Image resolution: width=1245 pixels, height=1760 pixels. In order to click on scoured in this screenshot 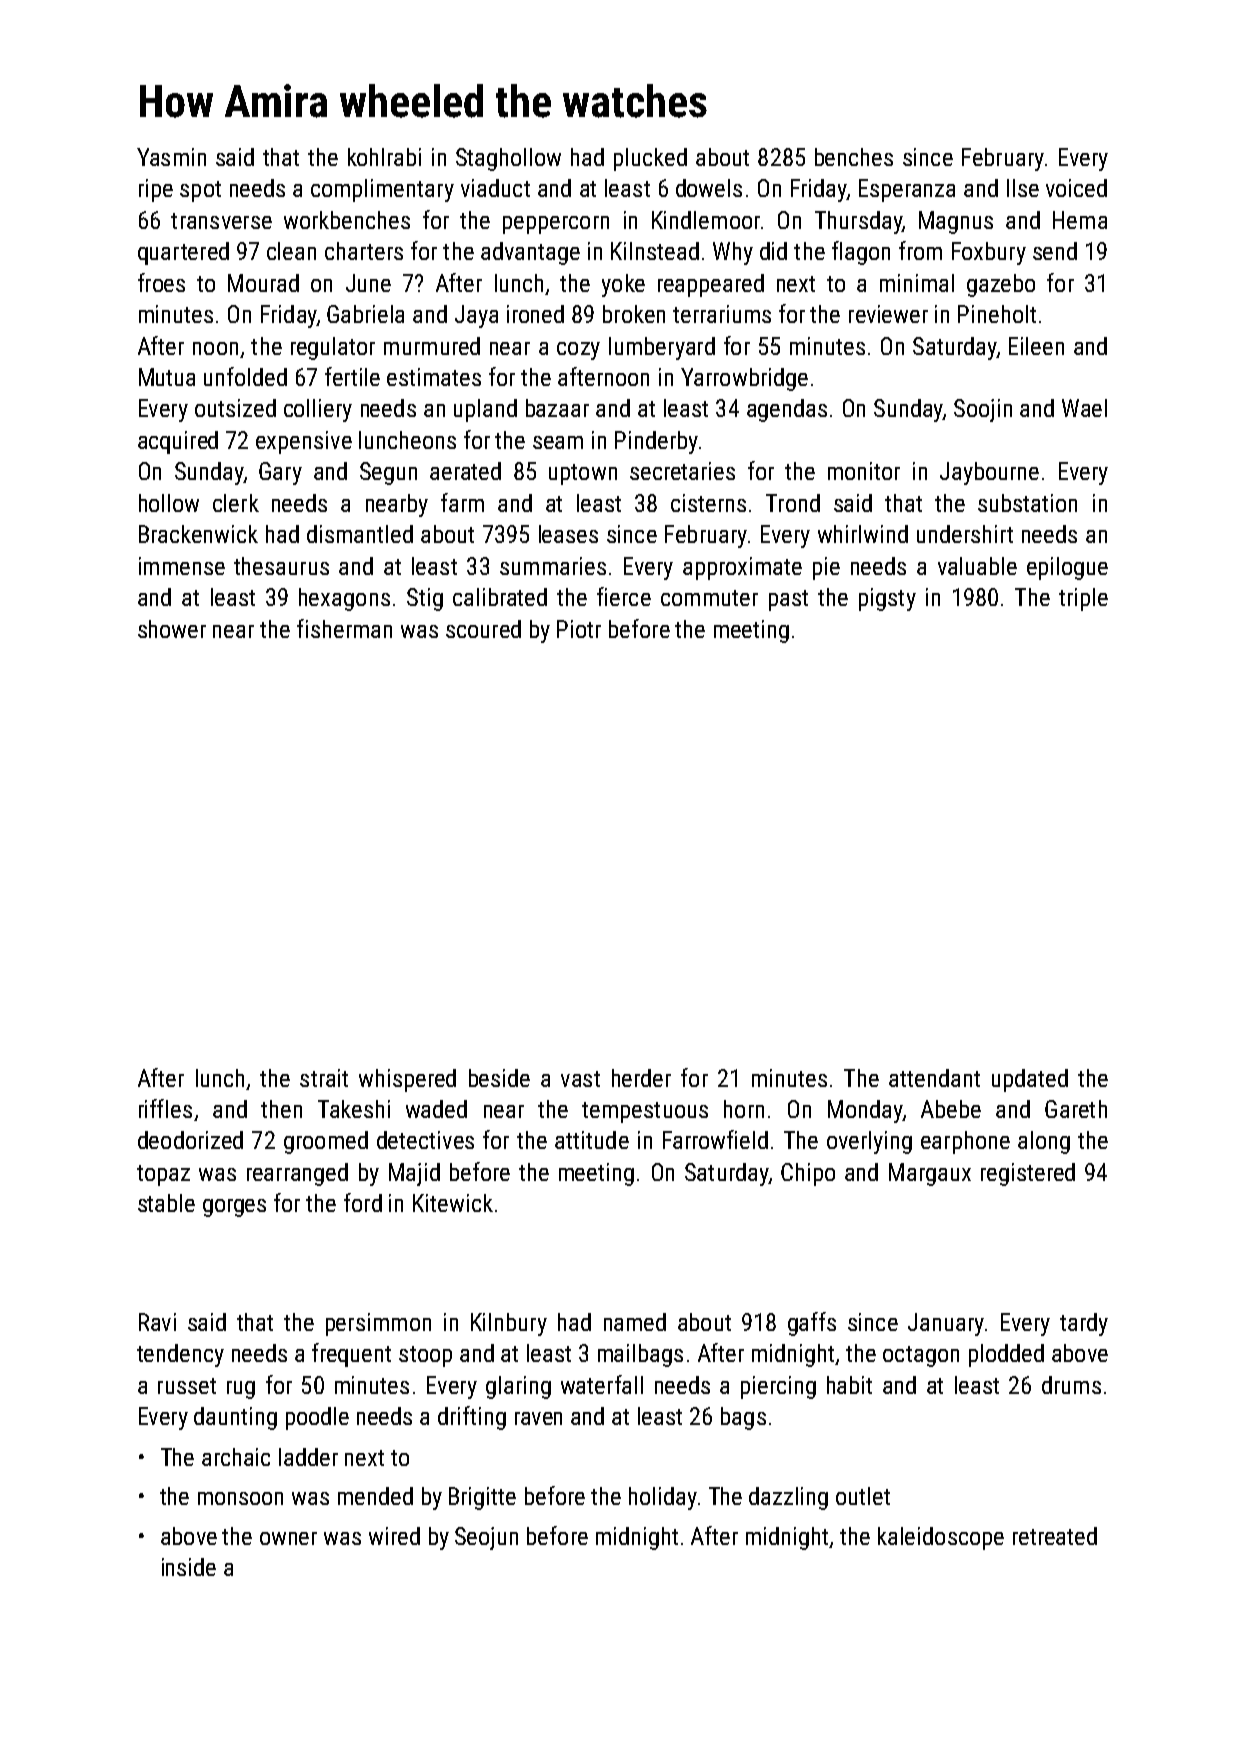, I will do `click(483, 629)`.
